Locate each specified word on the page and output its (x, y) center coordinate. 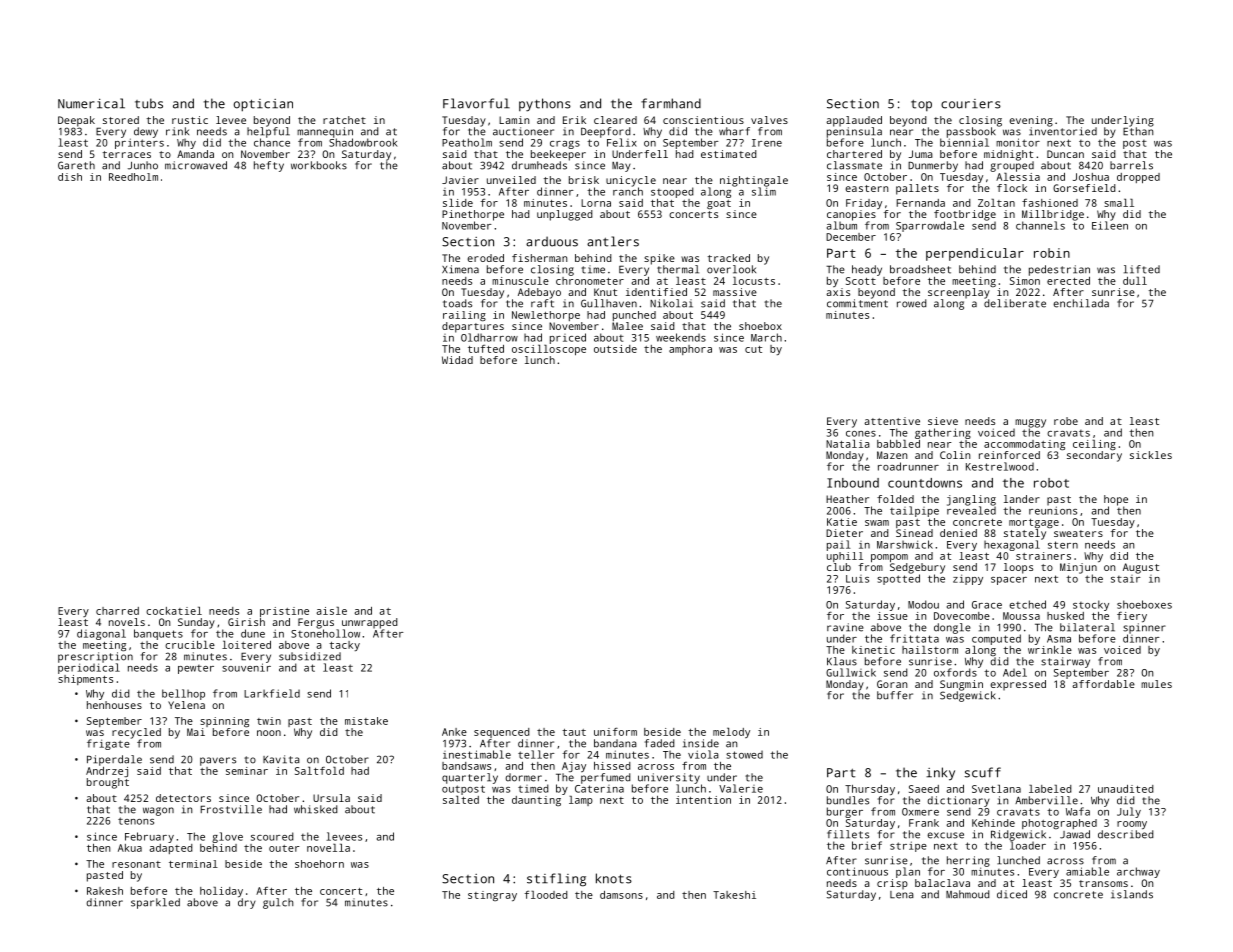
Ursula (331, 798)
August (1141, 568)
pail (838, 545)
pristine (284, 612)
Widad (457, 360)
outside (615, 349)
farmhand (671, 103)
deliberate (1015, 303)
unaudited (1126, 789)
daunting (536, 801)
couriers (971, 104)
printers (139, 143)
